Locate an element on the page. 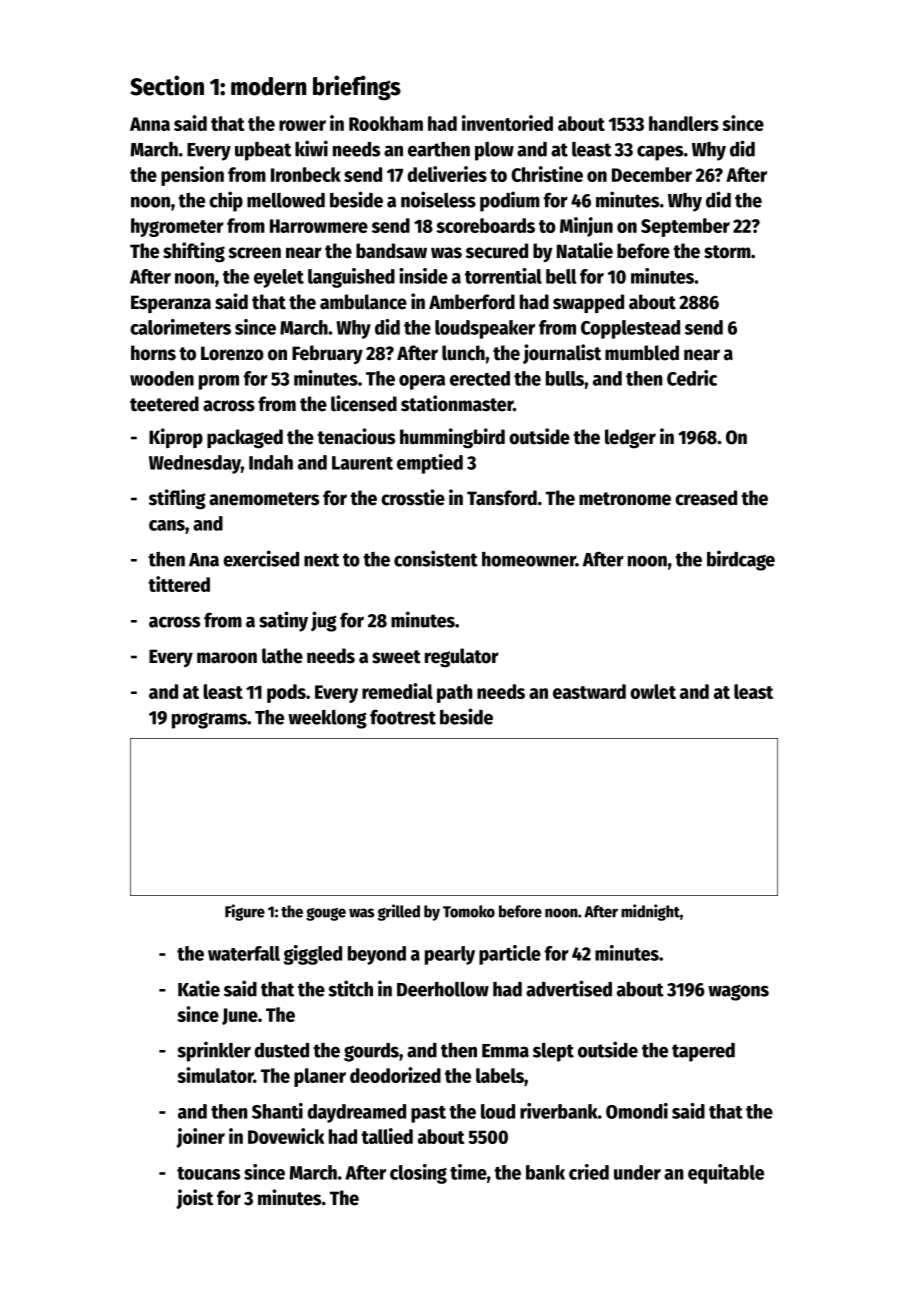 The image size is (908, 1316). mumbled is located at coordinates (642, 353).
